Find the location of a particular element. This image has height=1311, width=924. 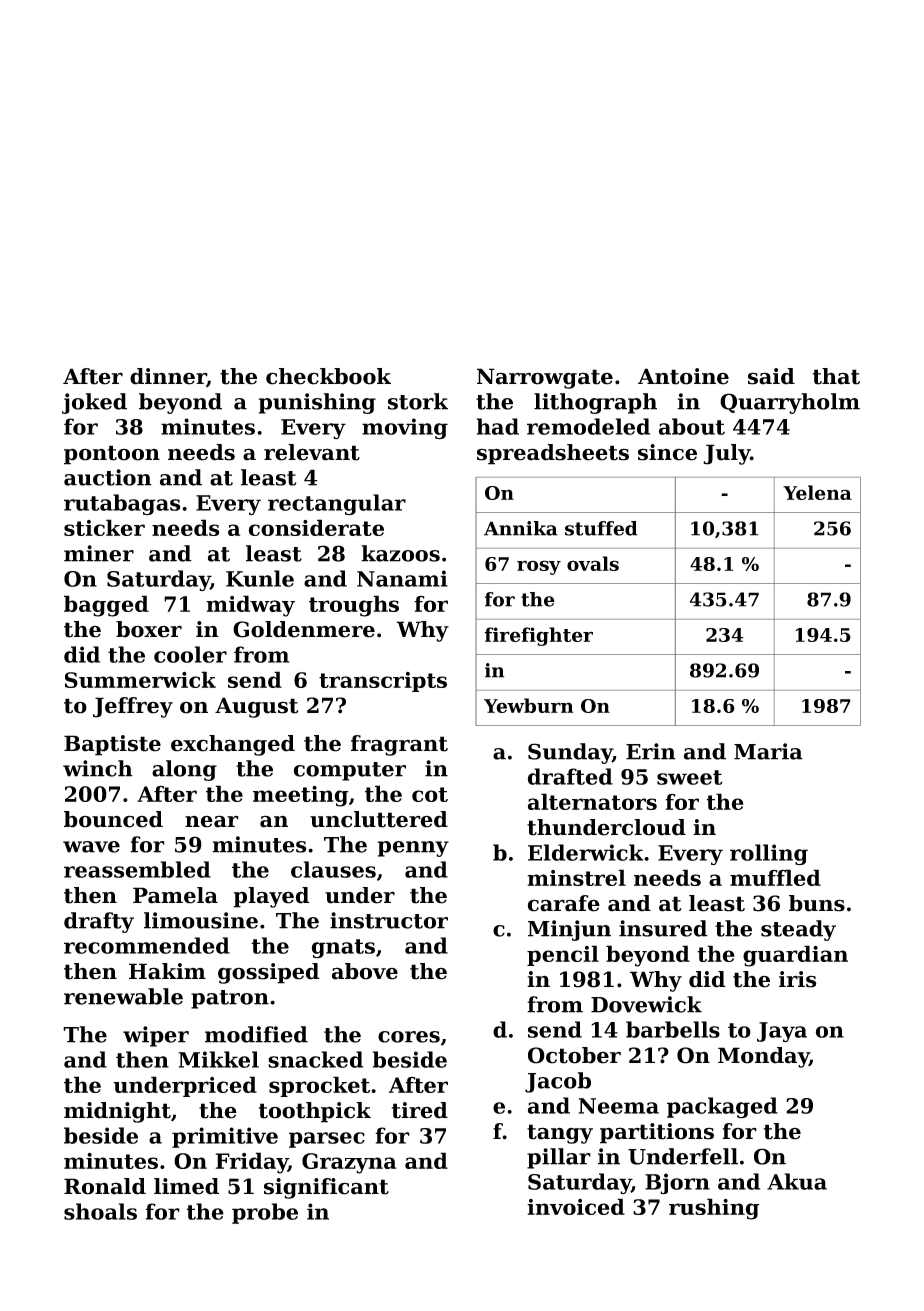

dinner is located at coordinates (168, 377).
